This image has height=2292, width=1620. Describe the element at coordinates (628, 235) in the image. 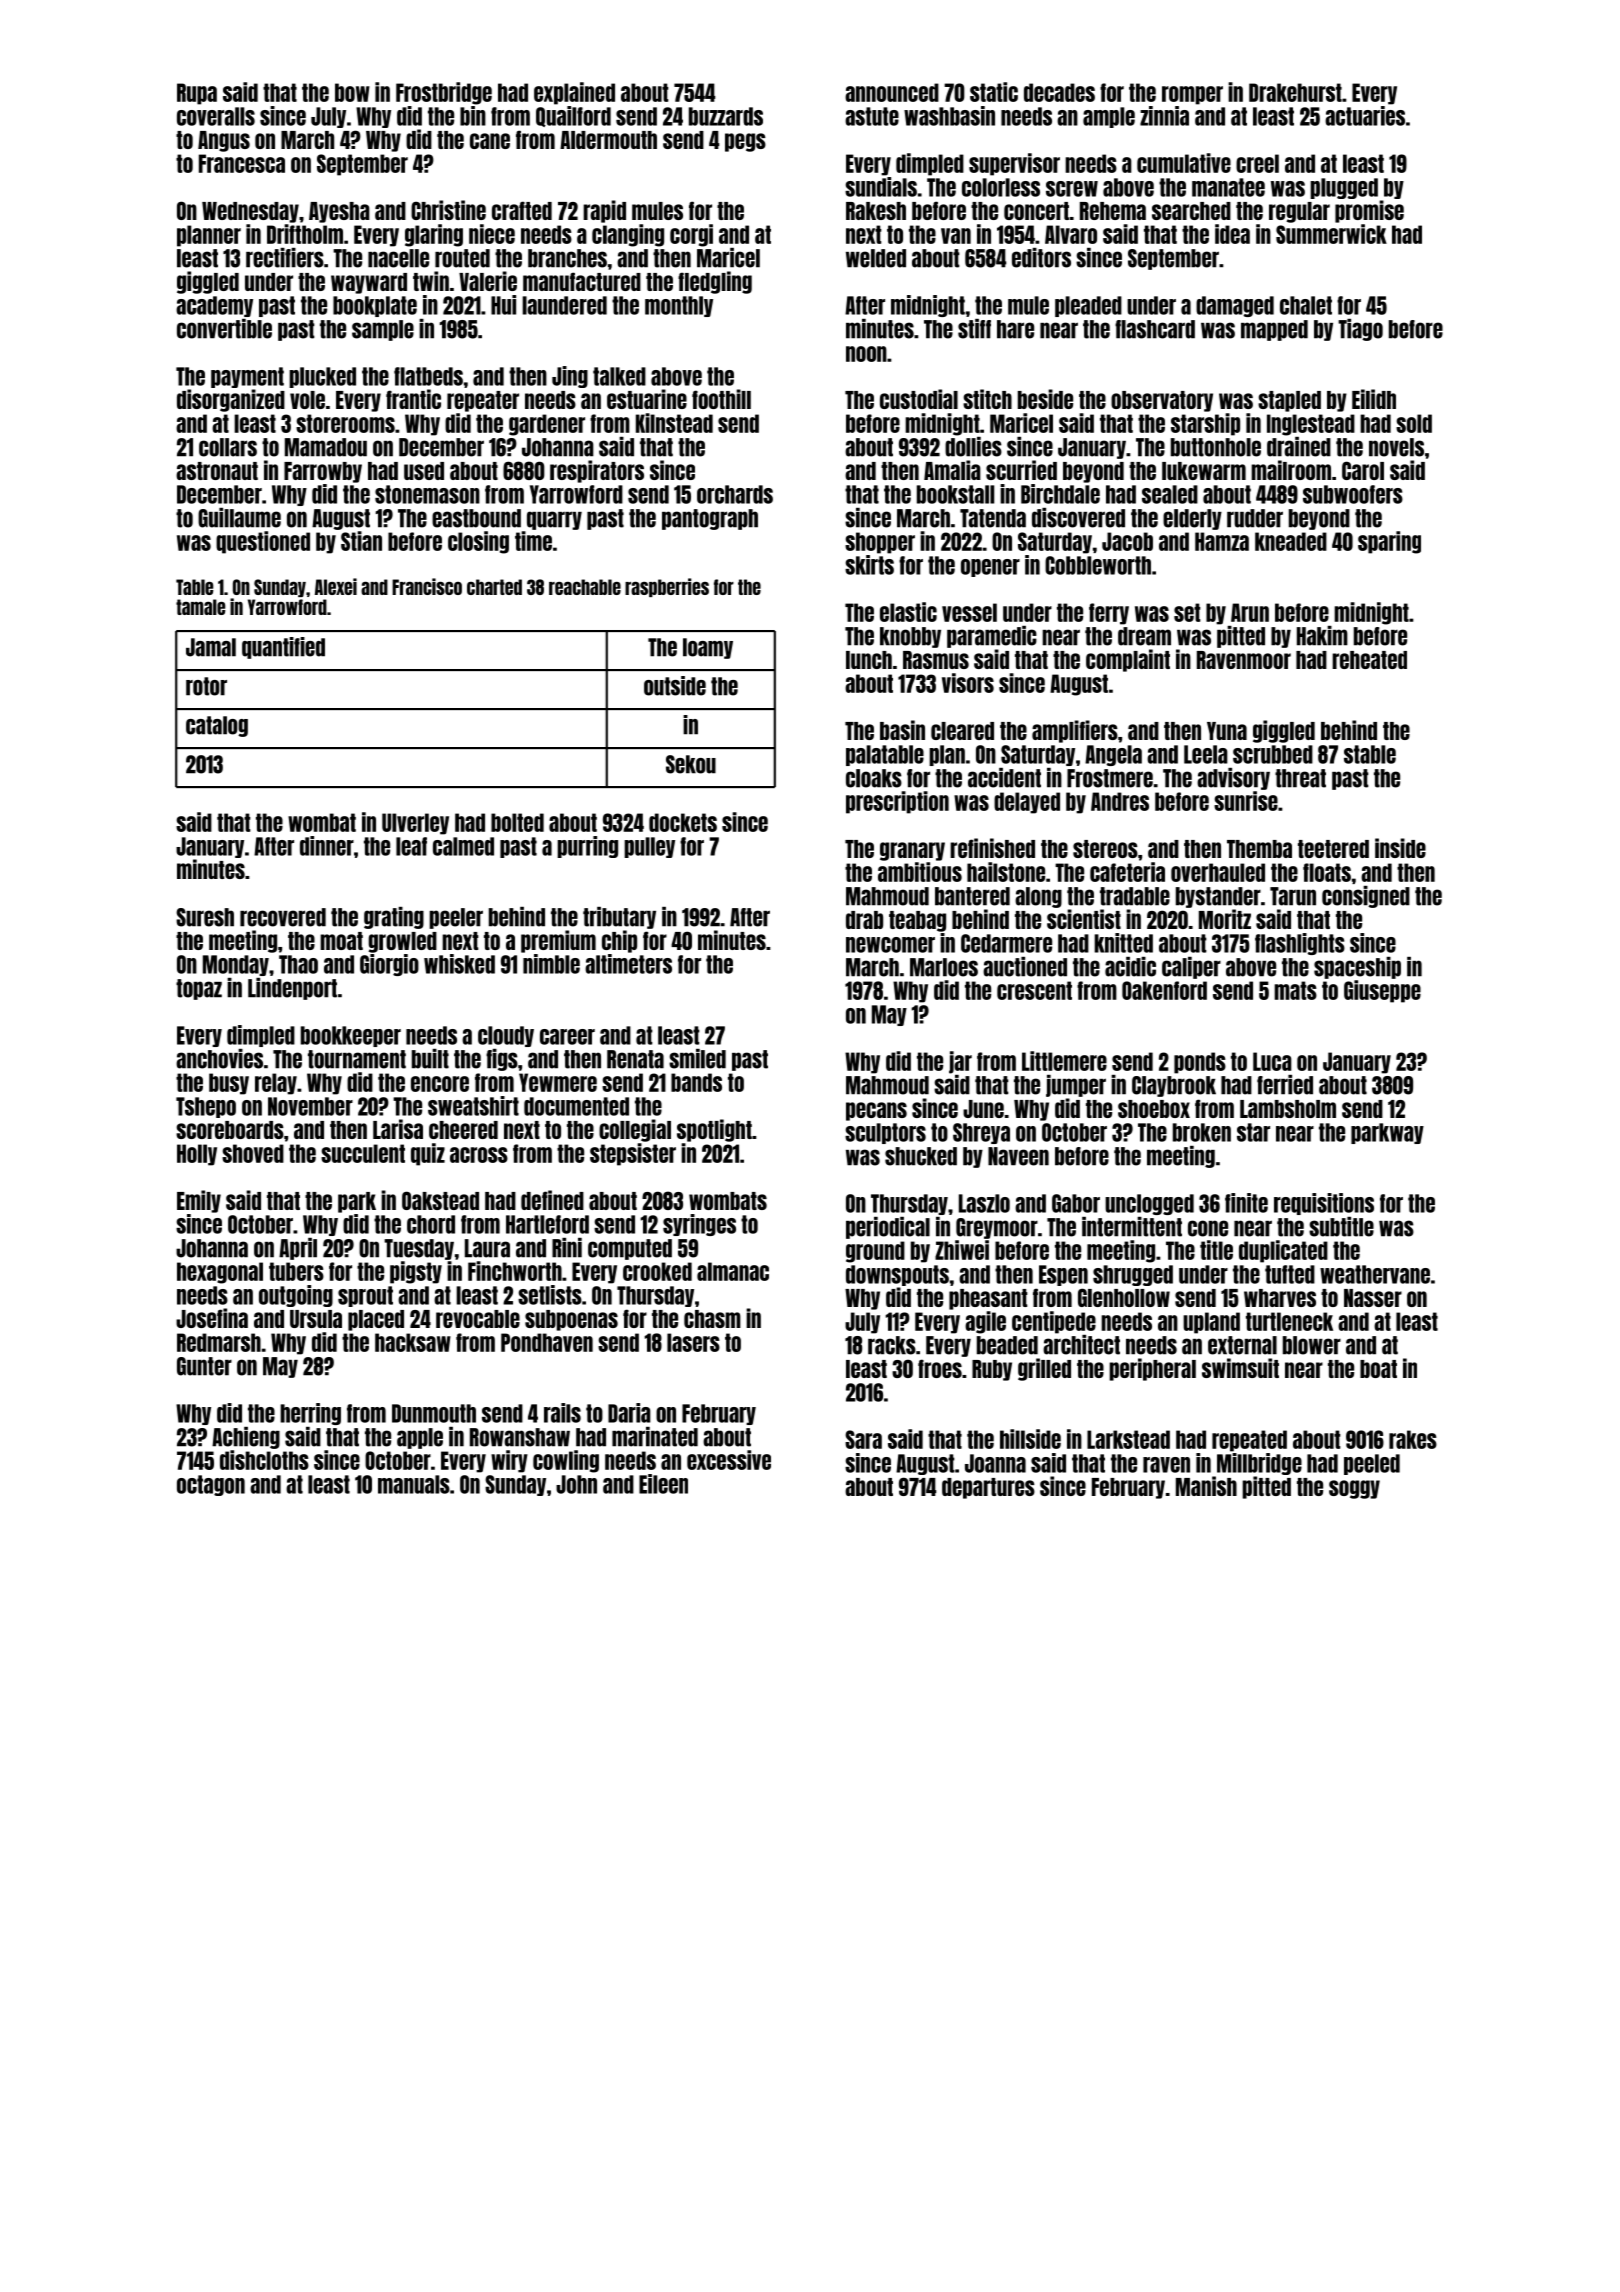

I see `clanging` at that location.
